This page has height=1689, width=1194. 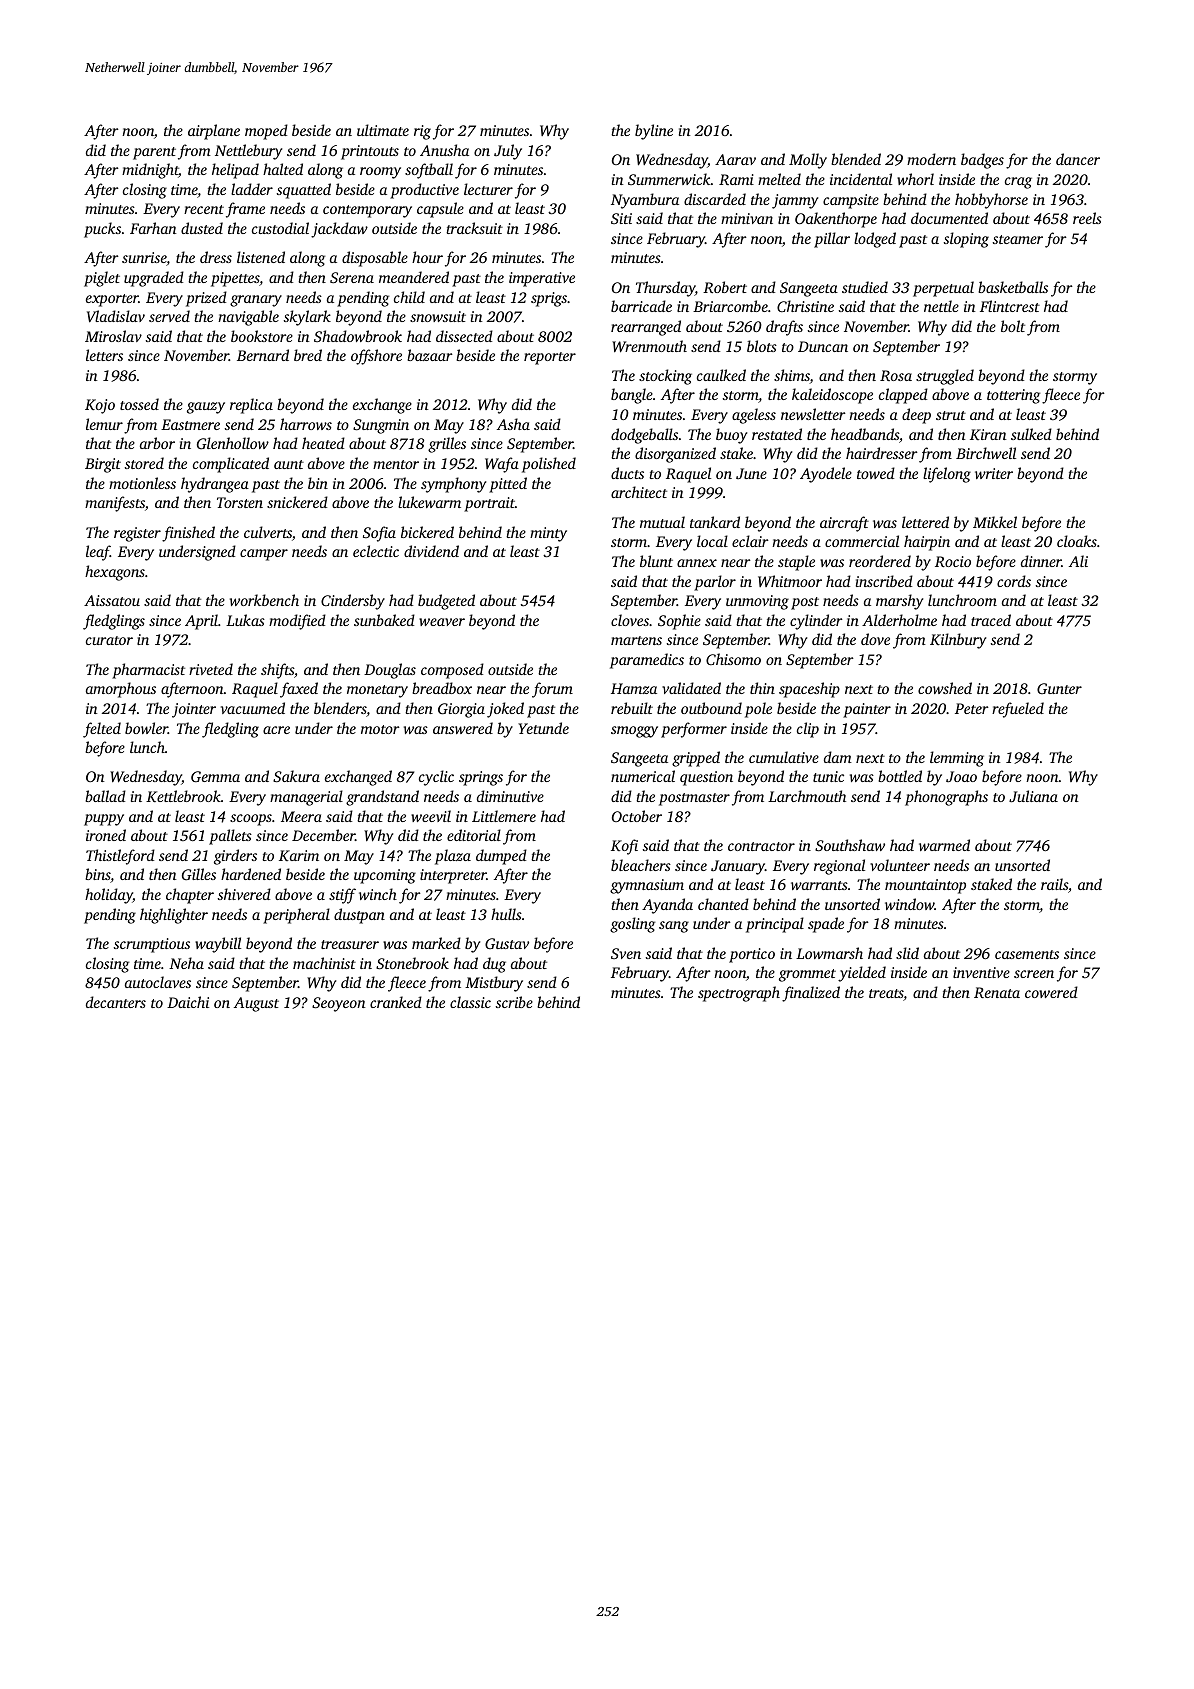 What do you see at coordinates (900, 776) in the page?
I see `bottled` at bounding box center [900, 776].
